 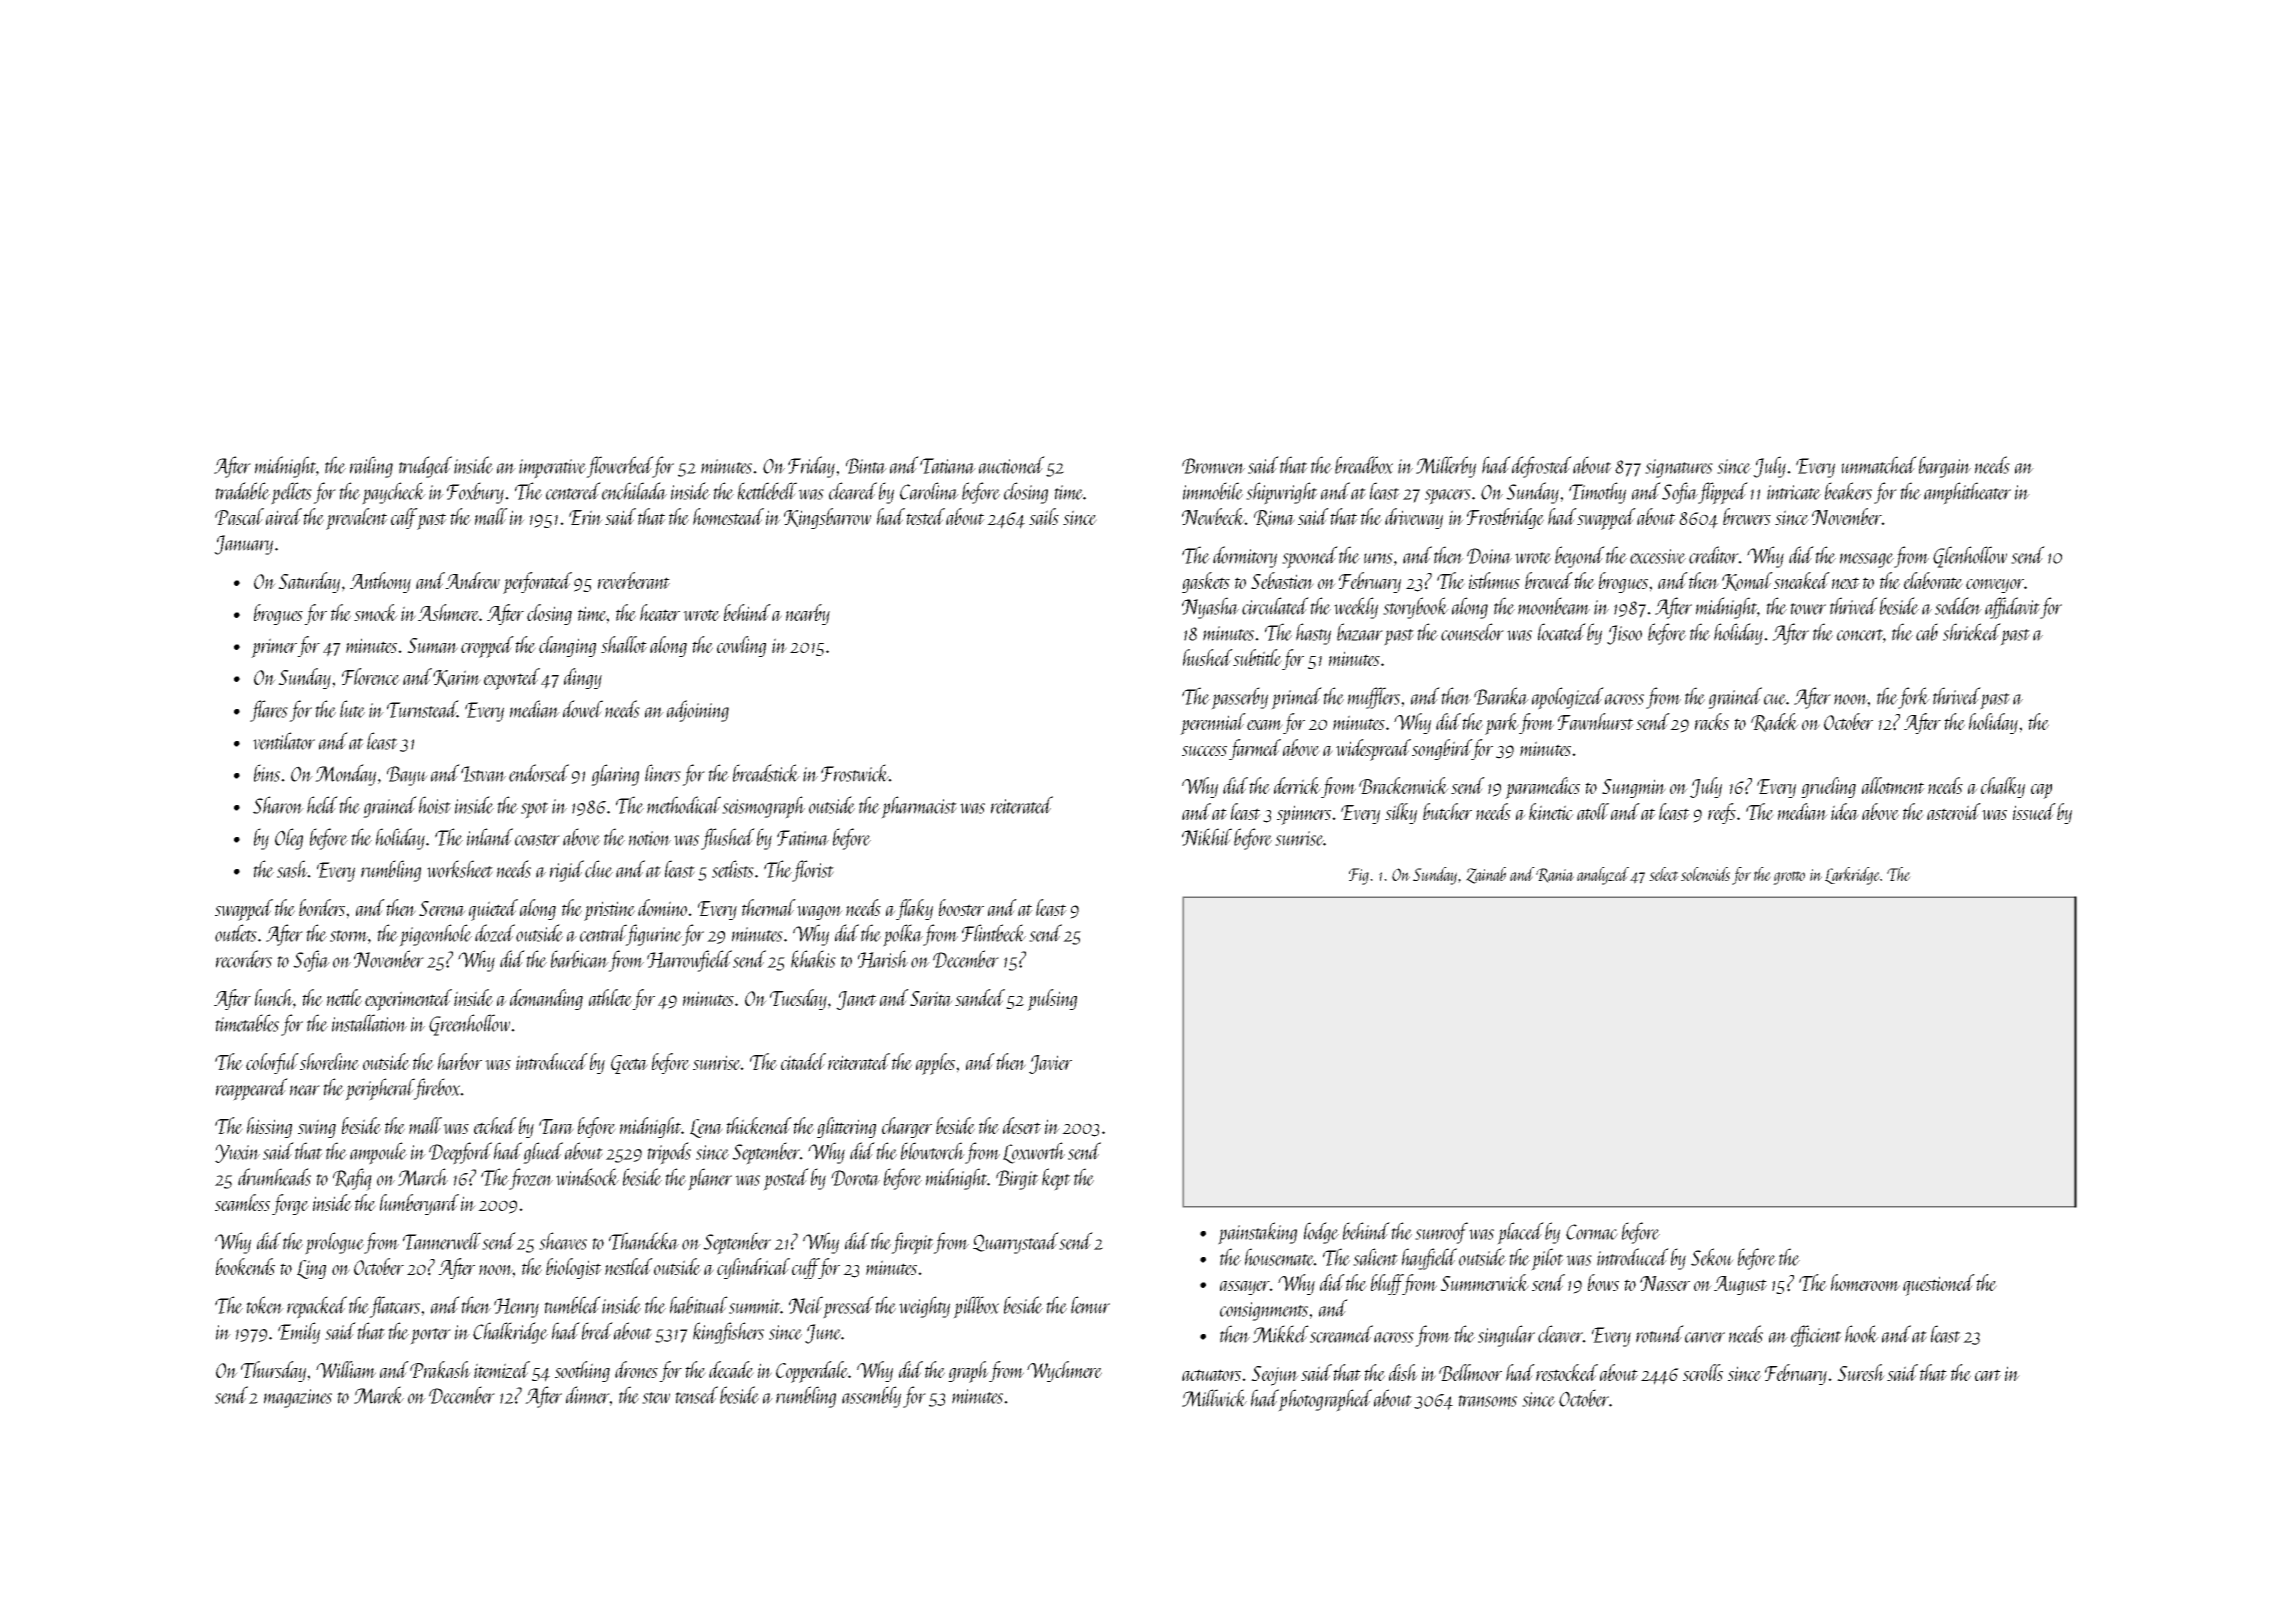 I want to click on Chalkridge, so click(x=510, y=1333).
